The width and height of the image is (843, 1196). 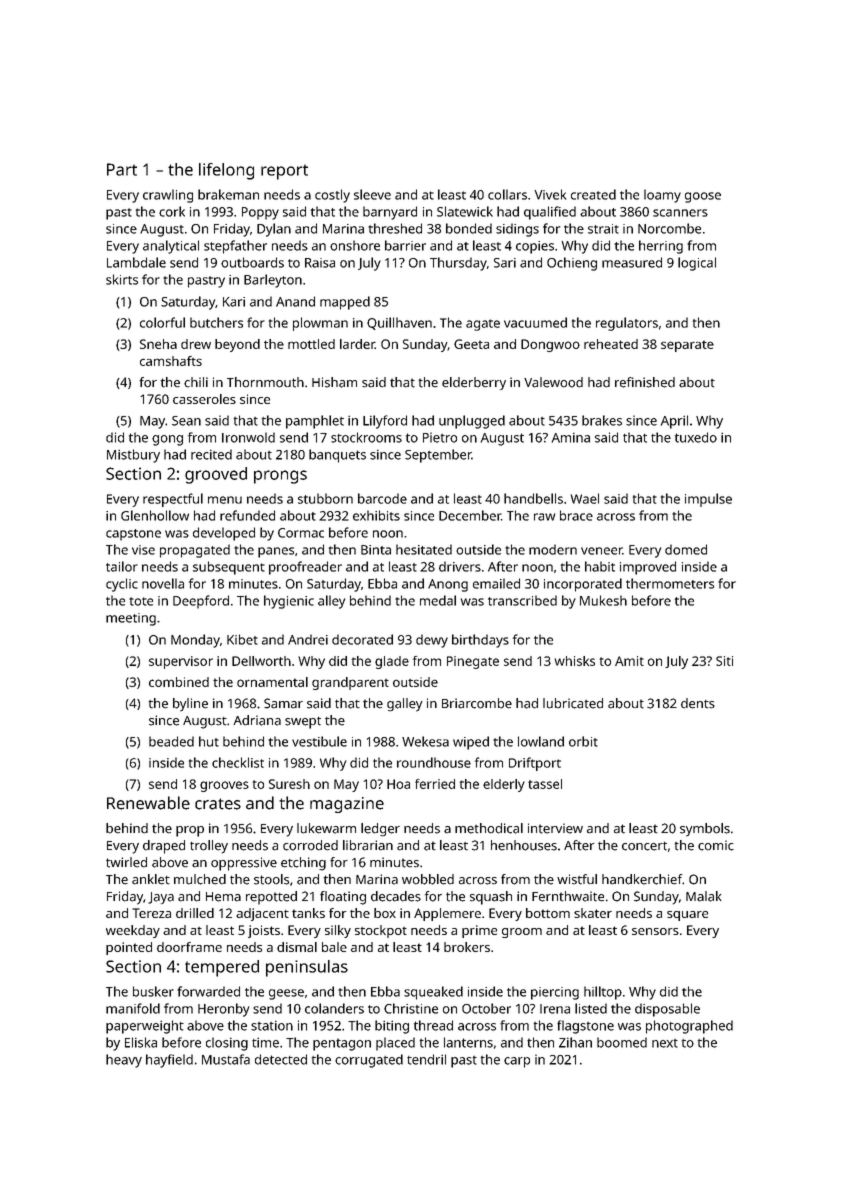 What do you see at coordinates (593, 194) in the image?
I see `created` at bounding box center [593, 194].
